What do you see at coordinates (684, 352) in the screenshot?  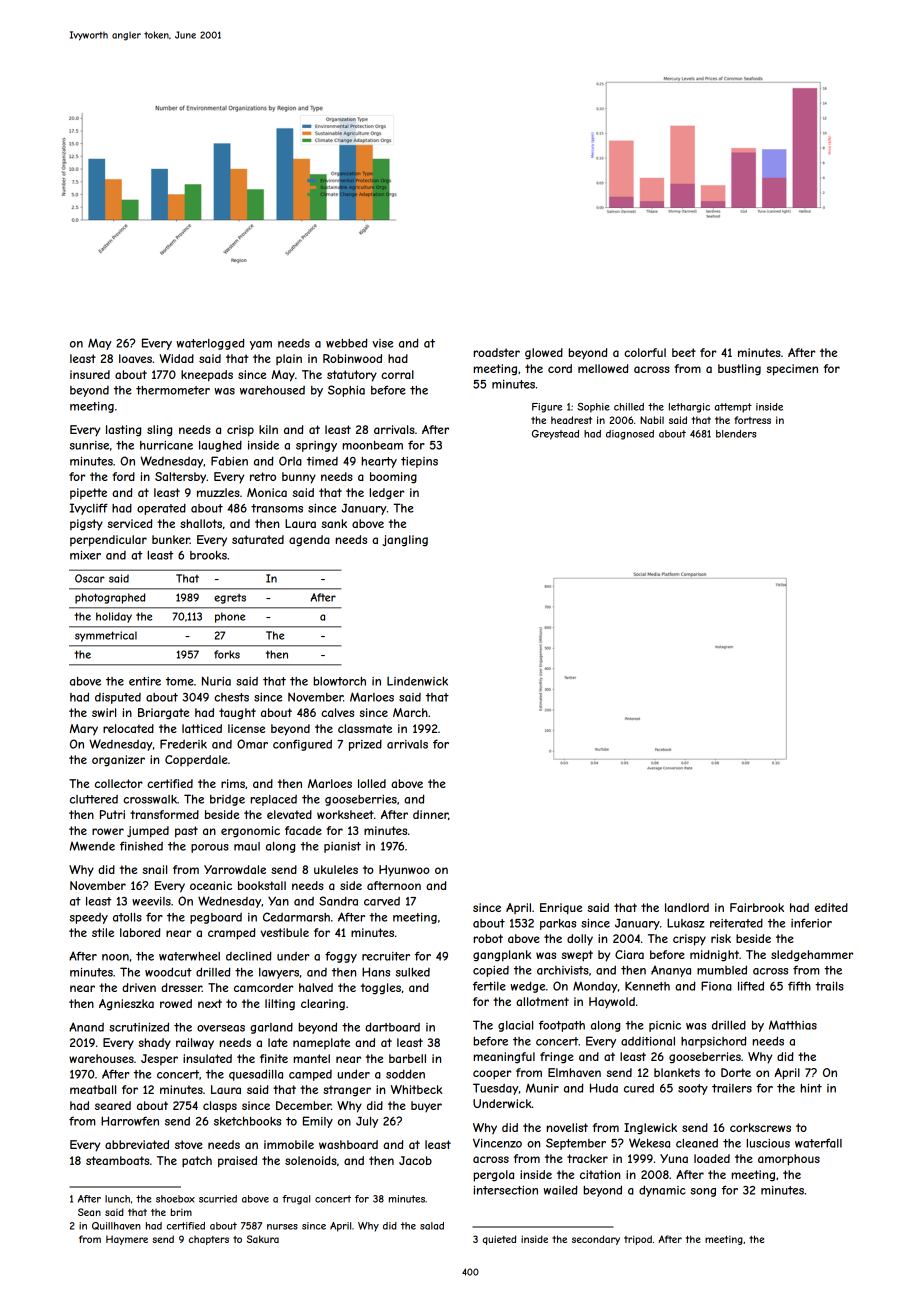 I see `beet` at bounding box center [684, 352].
